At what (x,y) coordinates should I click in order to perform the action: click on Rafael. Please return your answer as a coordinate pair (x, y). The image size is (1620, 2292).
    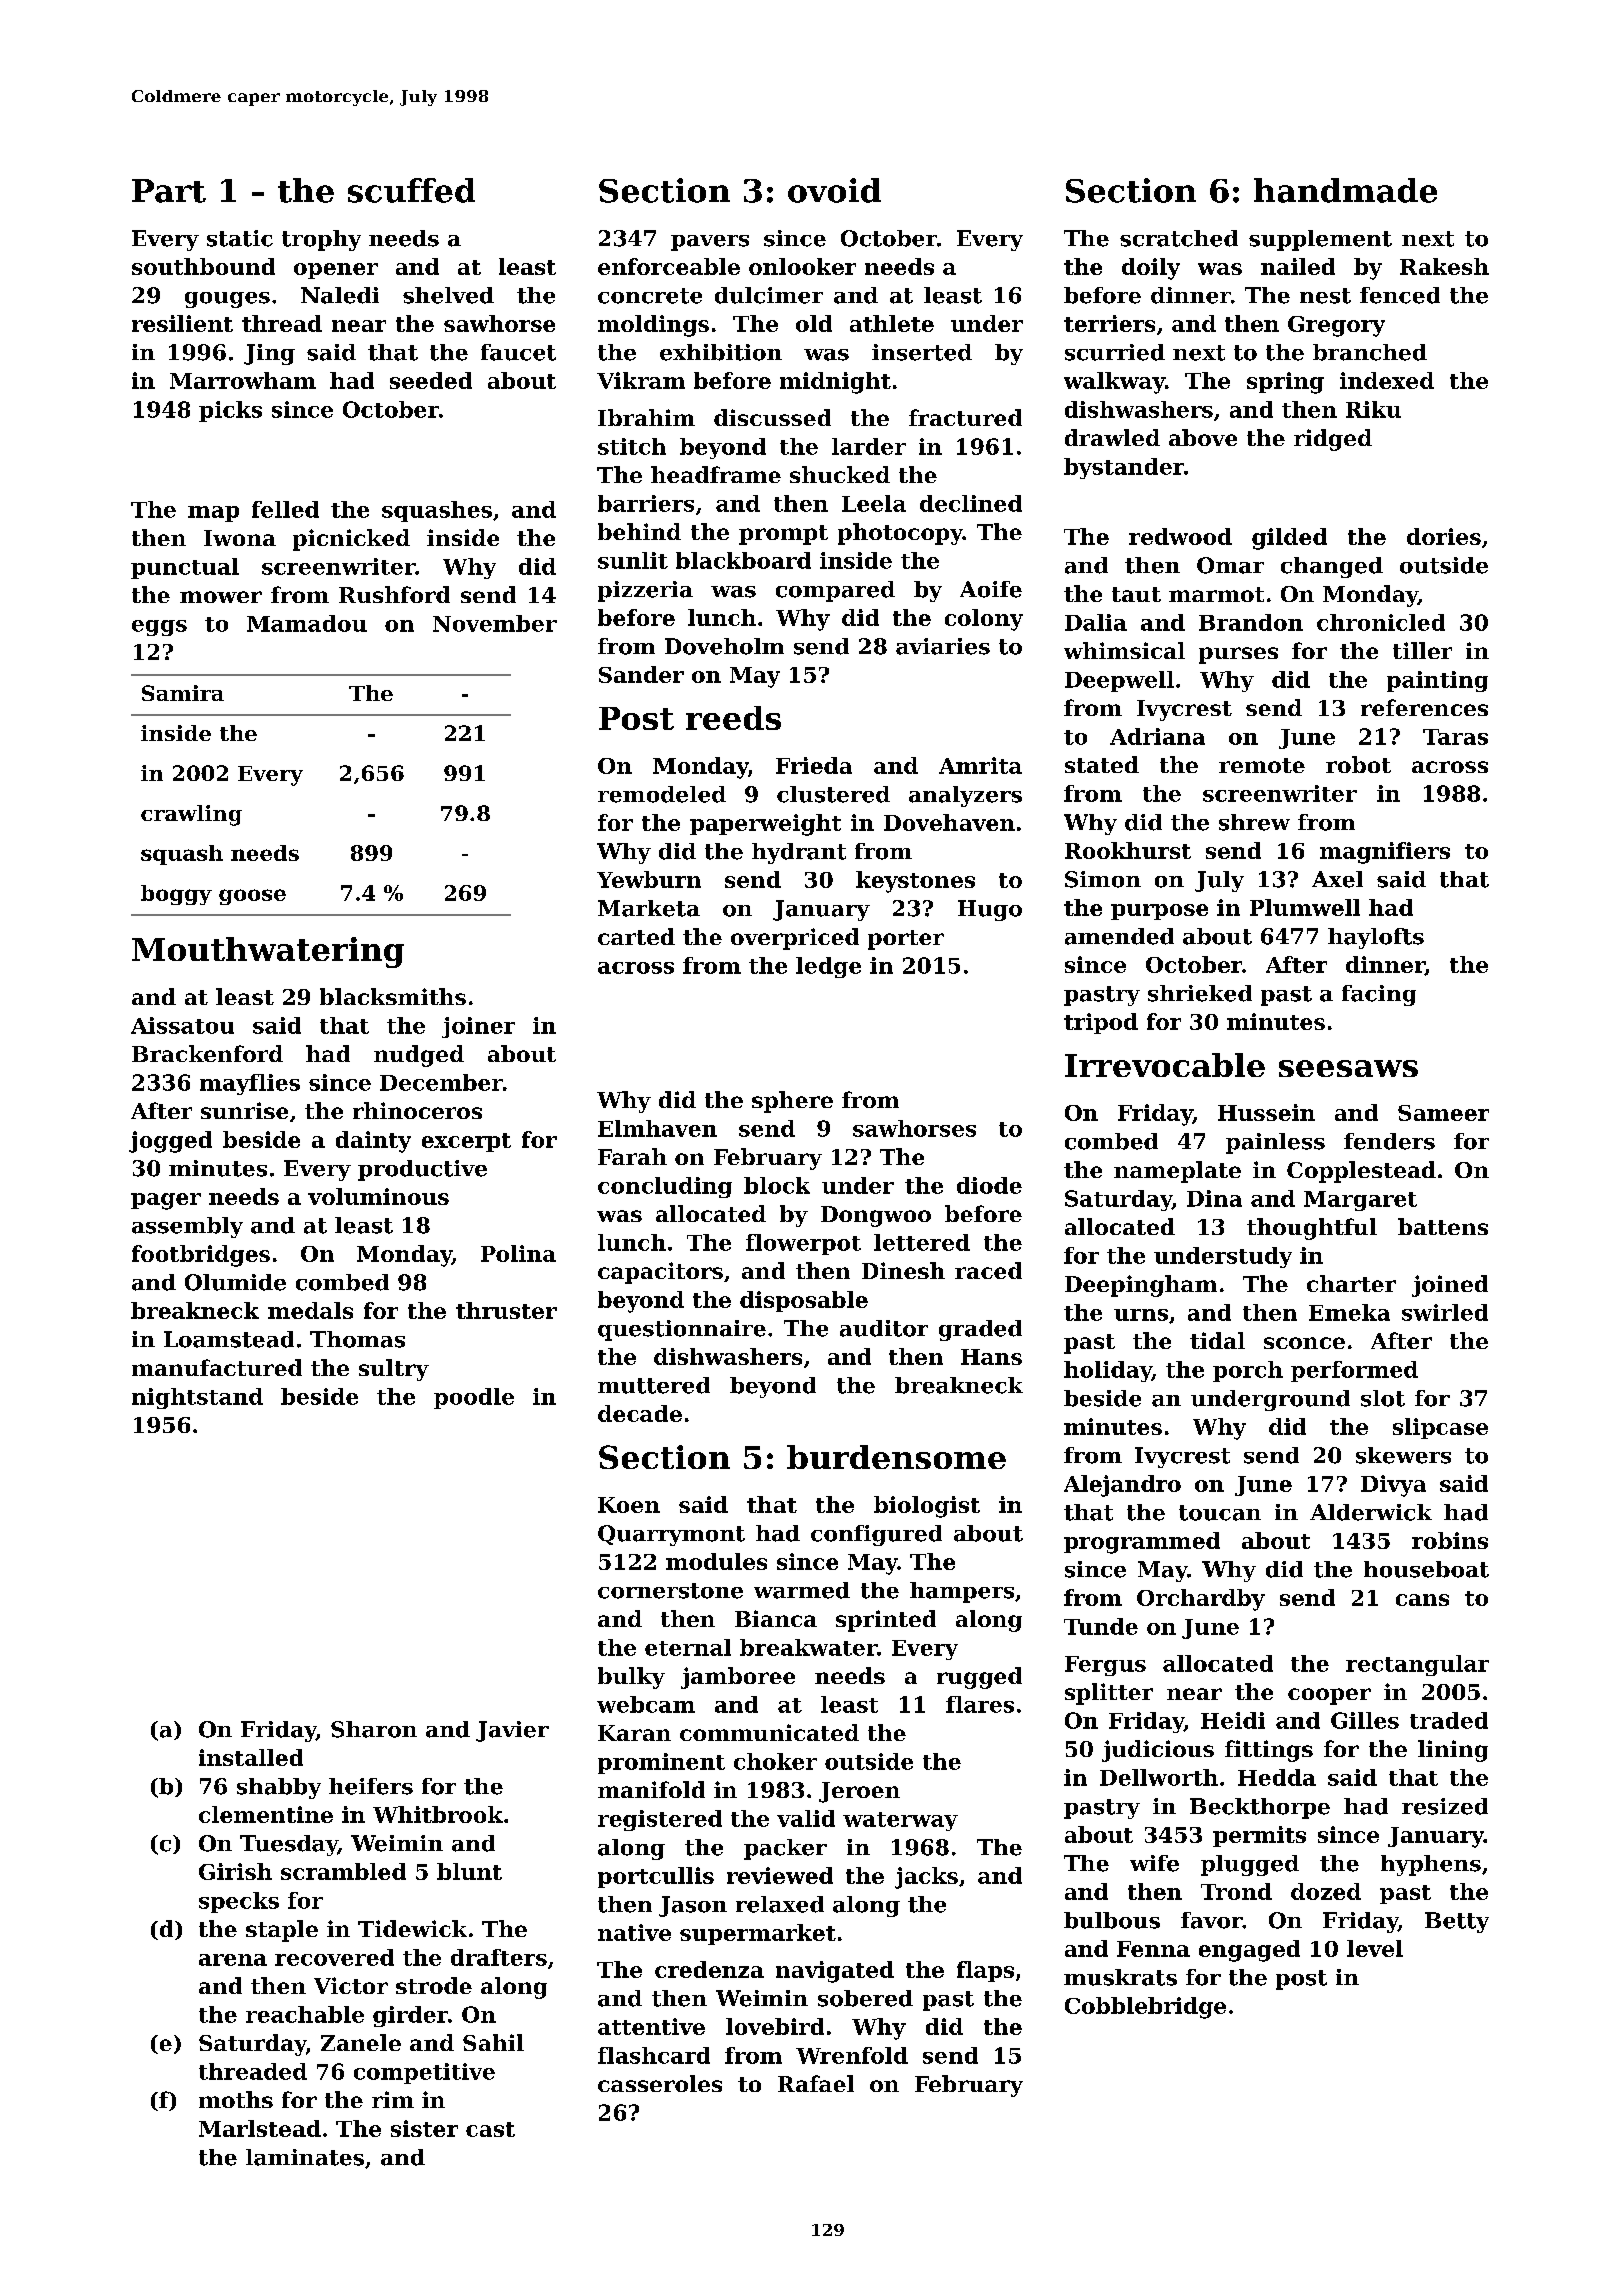
    Looking at the image, I should click on (816, 2083).
